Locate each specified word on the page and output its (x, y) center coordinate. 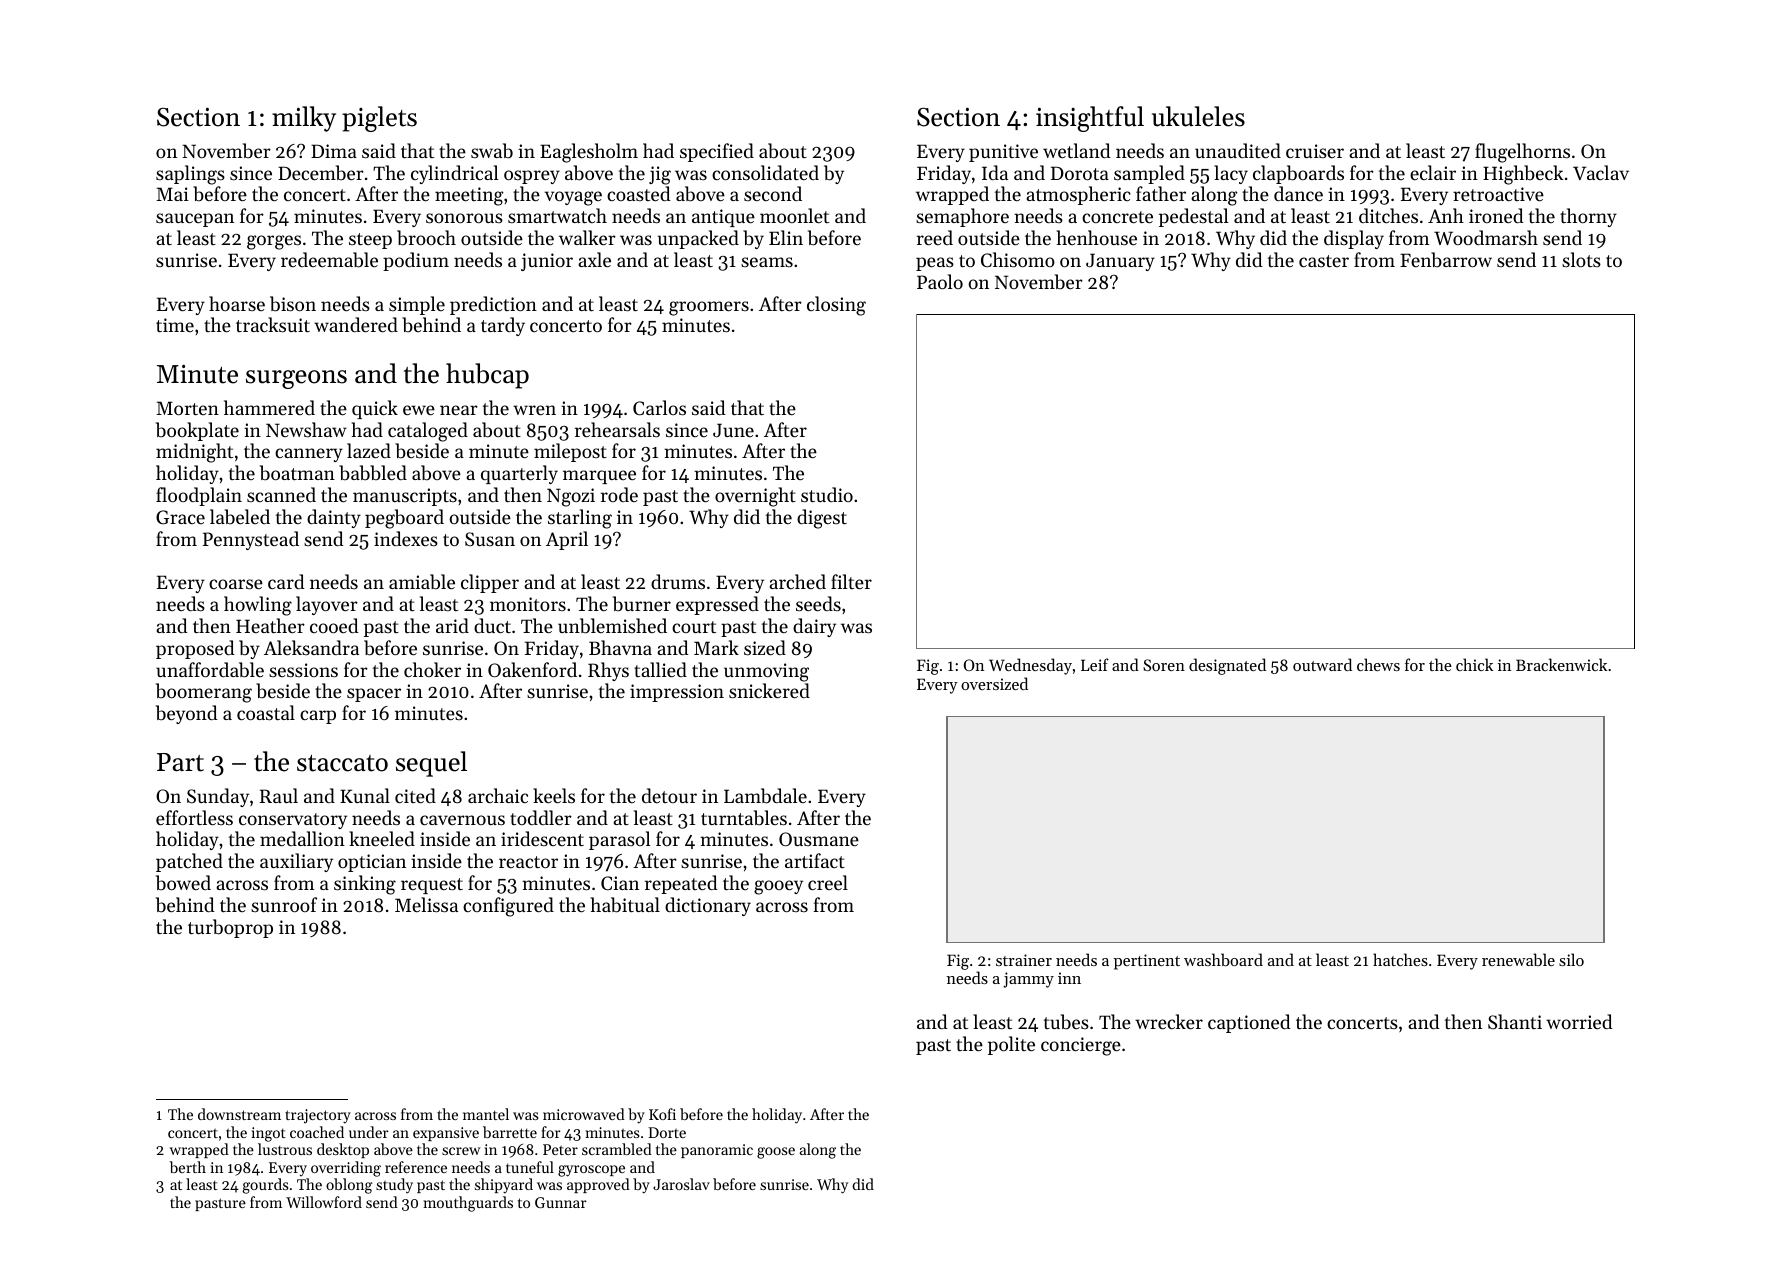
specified (717, 152)
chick (1474, 664)
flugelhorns (1522, 153)
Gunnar (561, 1202)
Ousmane (819, 839)
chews (1378, 664)
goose (776, 1153)
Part (180, 762)
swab (492, 151)
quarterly (519, 474)
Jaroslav (681, 1184)
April (567, 540)
